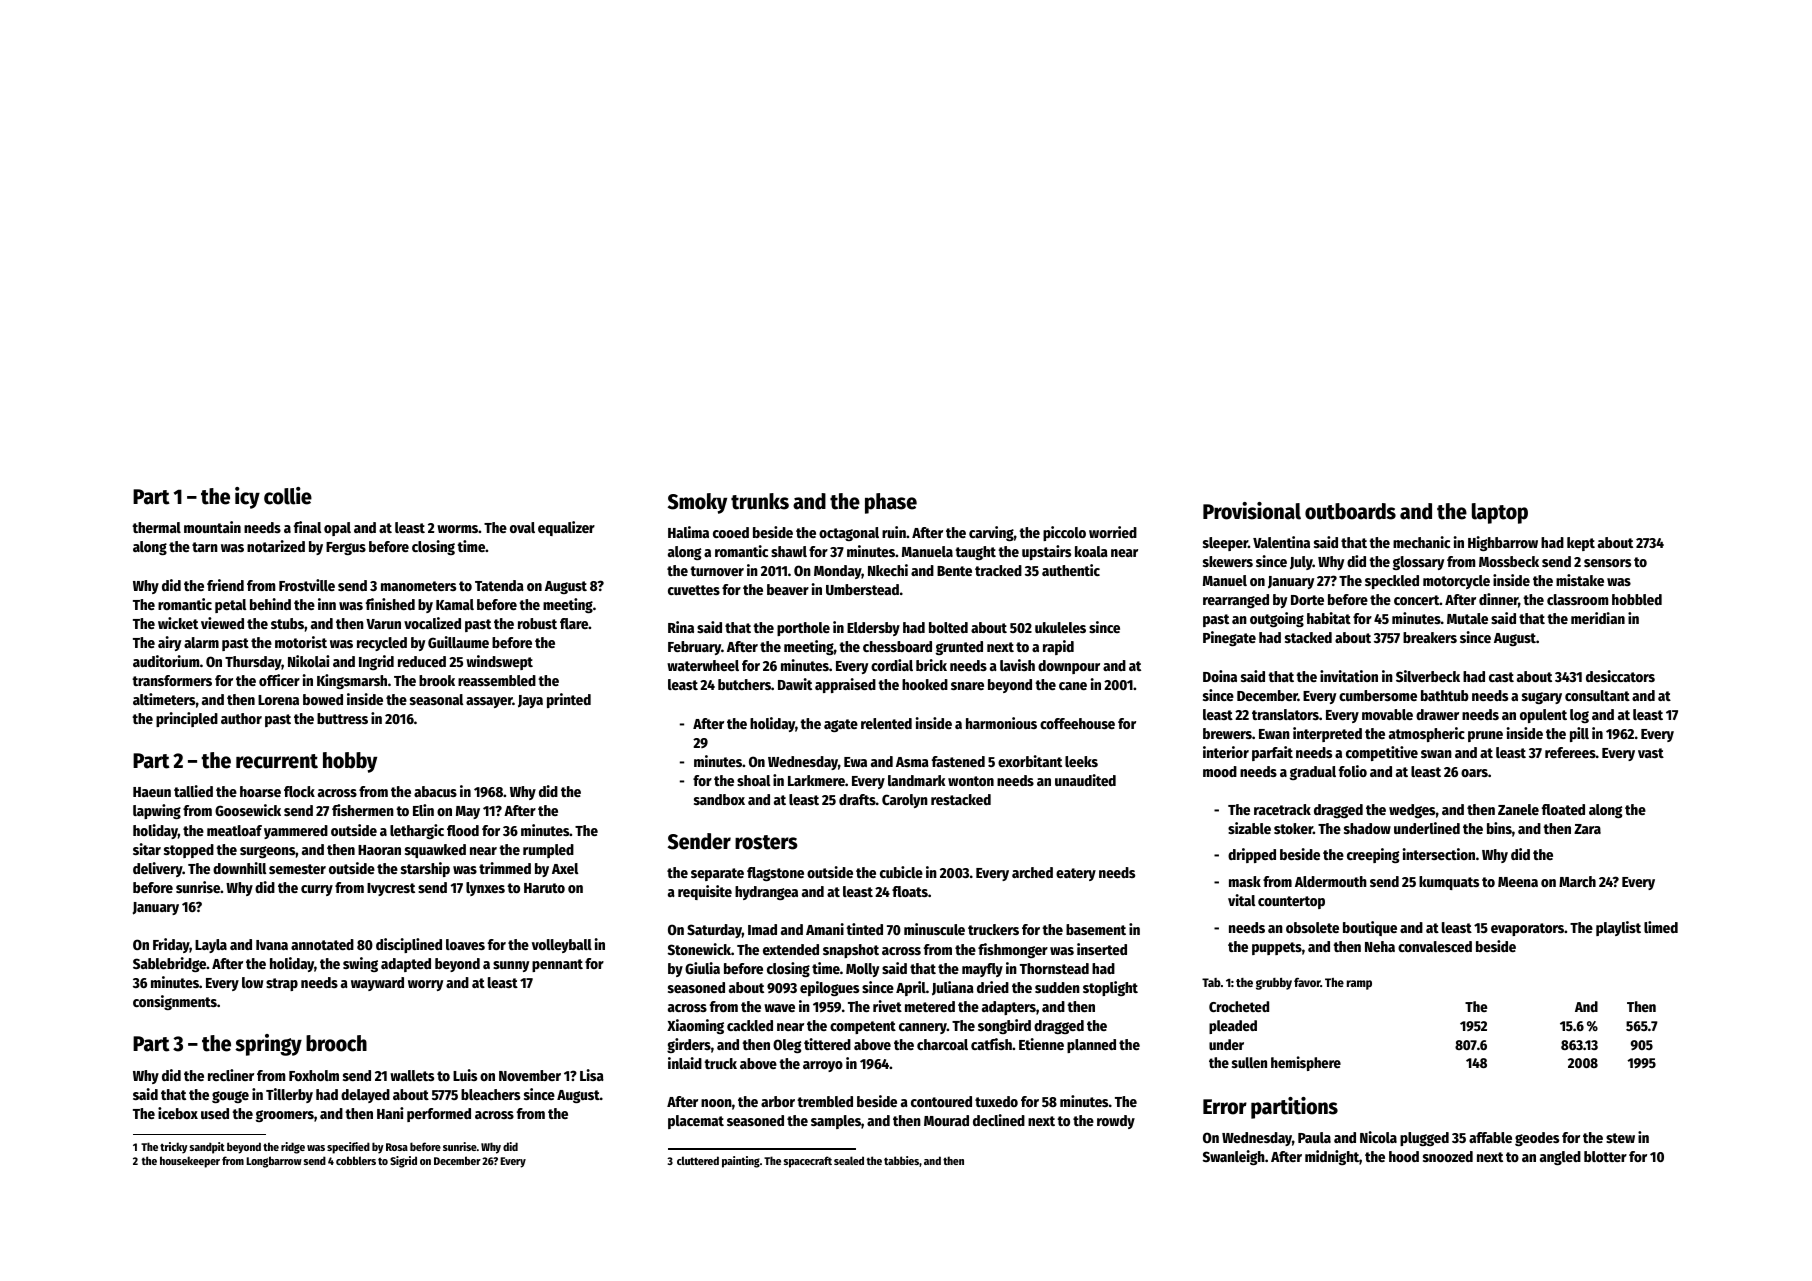  Describe the element at coordinates (1058, 647) in the screenshot. I see `rapid` at that location.
